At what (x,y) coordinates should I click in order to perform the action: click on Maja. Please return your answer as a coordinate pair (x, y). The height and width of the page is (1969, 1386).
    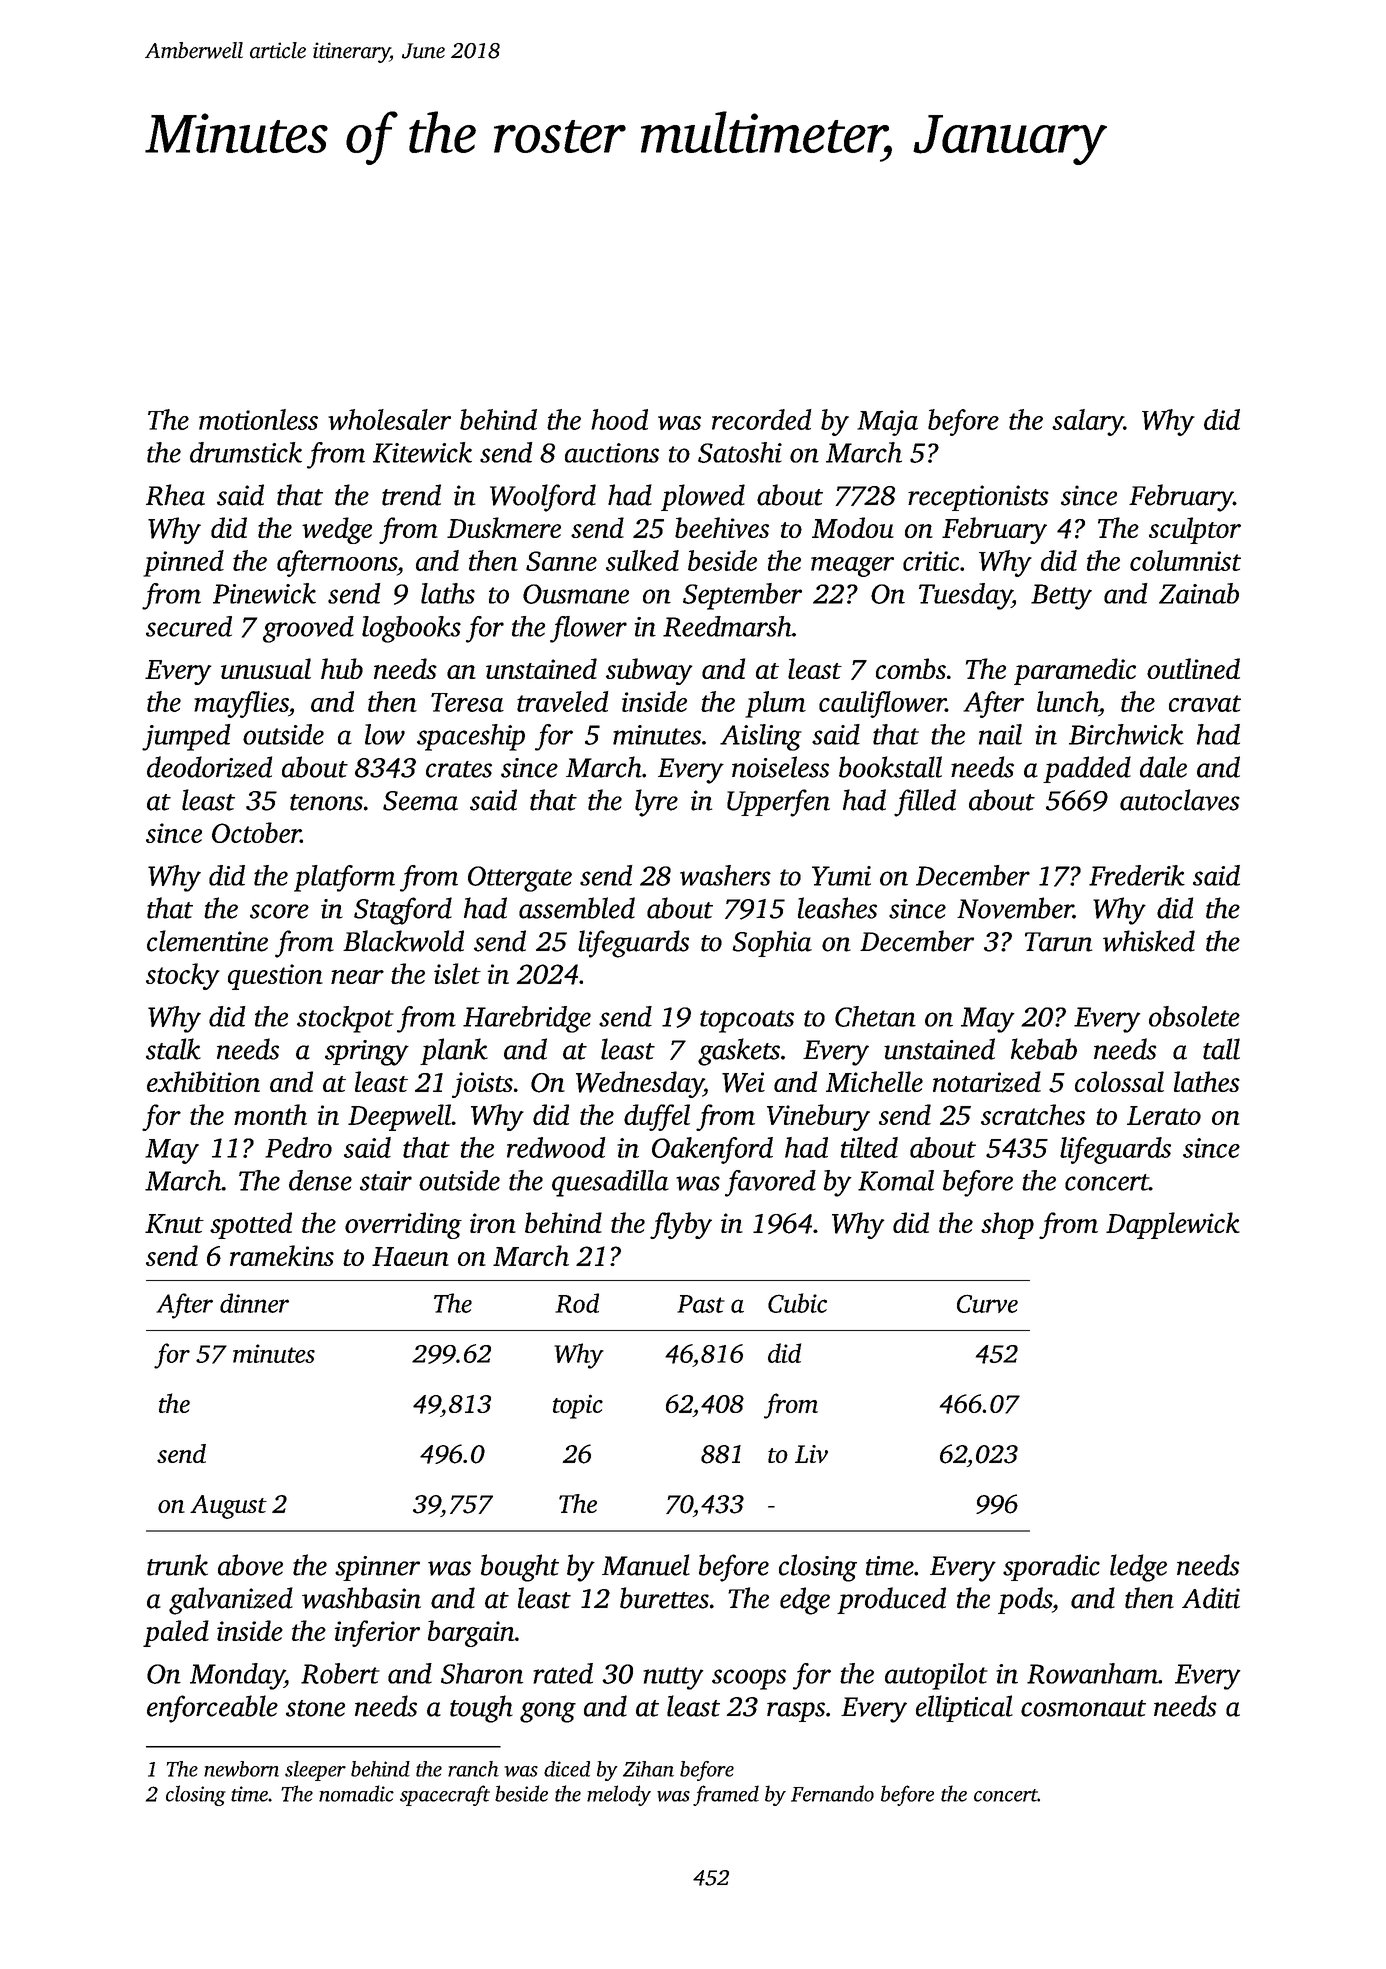
    Looking at the image, I should click on (887, 423).
